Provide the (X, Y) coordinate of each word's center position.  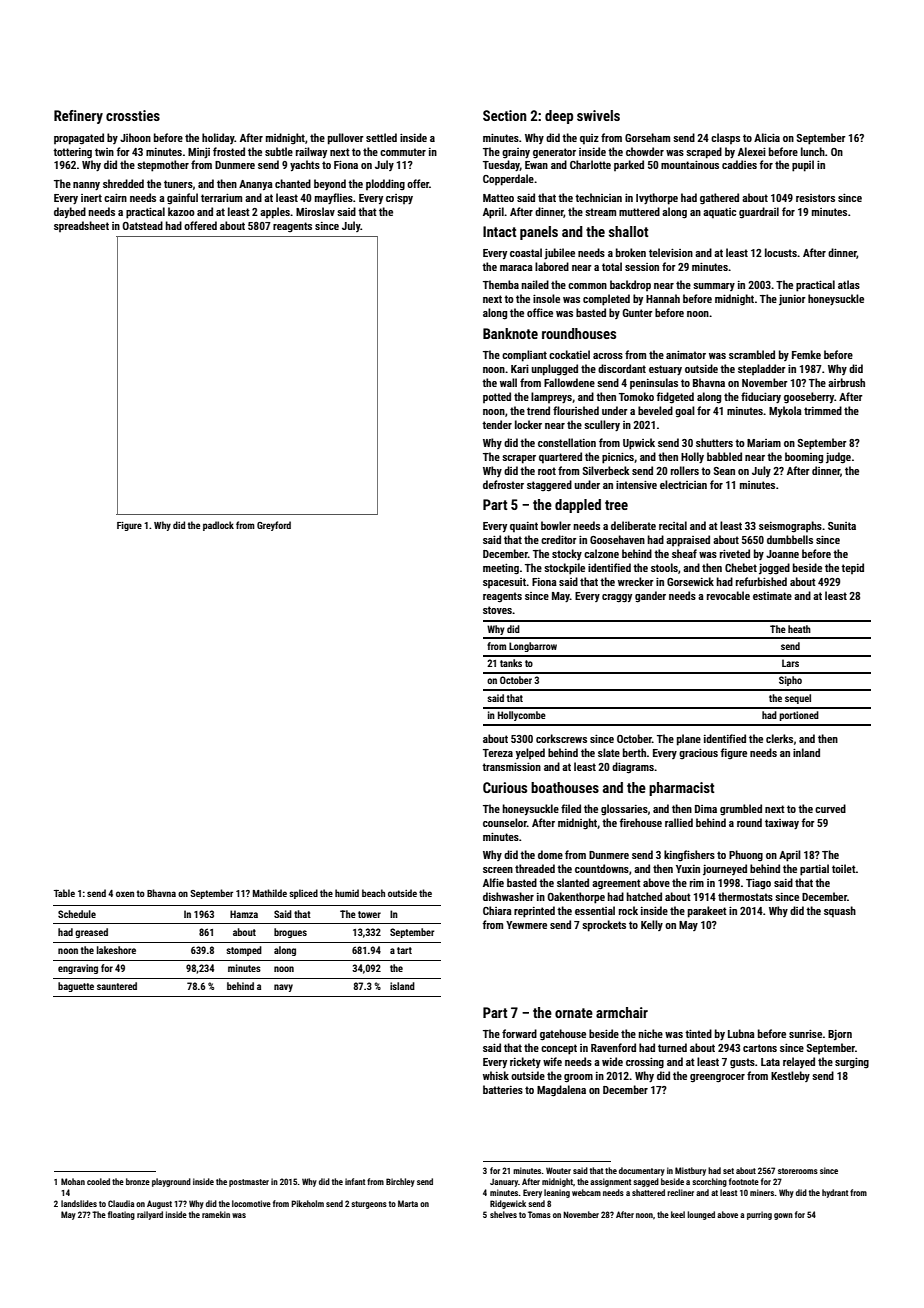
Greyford (274, 526)
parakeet (707, 912)
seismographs (790, 527)
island (402, 986)
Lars (790, 663)
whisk (496, 1075)
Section (505, 115)
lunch (813, 151)
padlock (218, 526)
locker (528, 424)
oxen (125, 894)
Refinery (78, 117)
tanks (511, 663)
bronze (138, 1181)
